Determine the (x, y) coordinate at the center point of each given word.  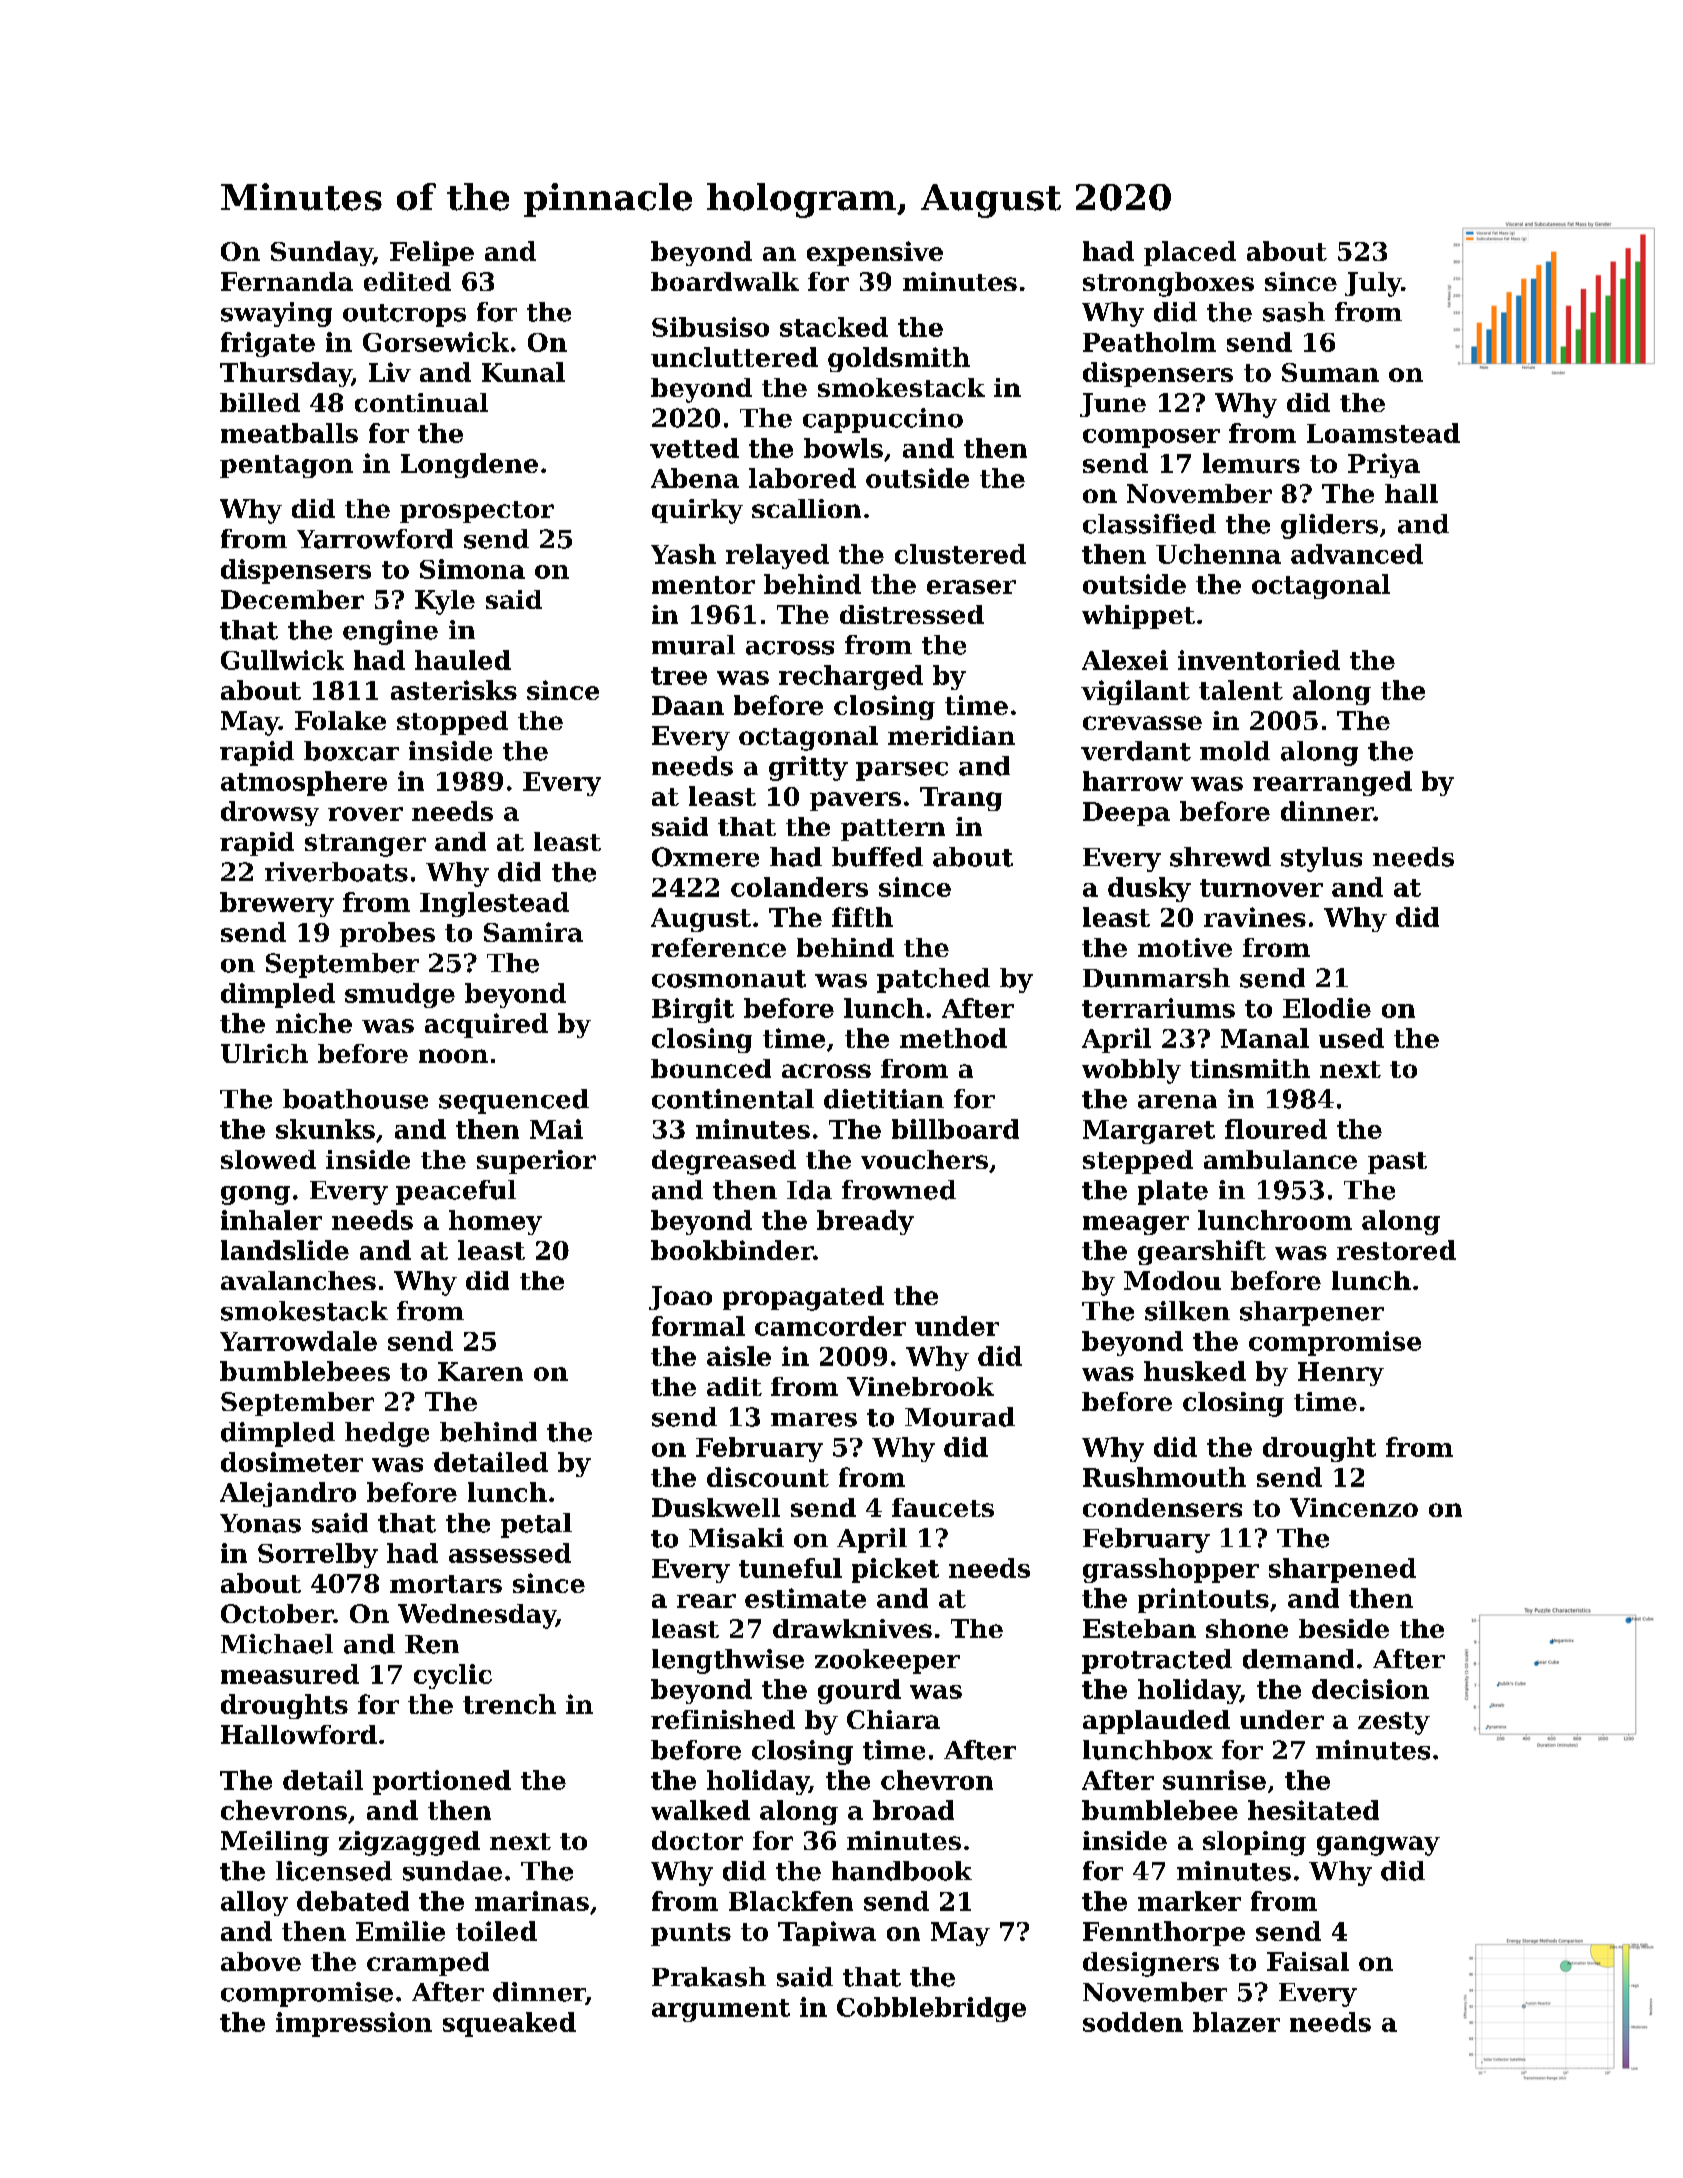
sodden (1133, 2022)
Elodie (1327, 1008)
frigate (268, 344)
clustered (960, 554)
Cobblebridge (931, 2009)
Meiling (275, 1843)
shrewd (1220, 857)
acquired (486, 1025)
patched (933, 980)
